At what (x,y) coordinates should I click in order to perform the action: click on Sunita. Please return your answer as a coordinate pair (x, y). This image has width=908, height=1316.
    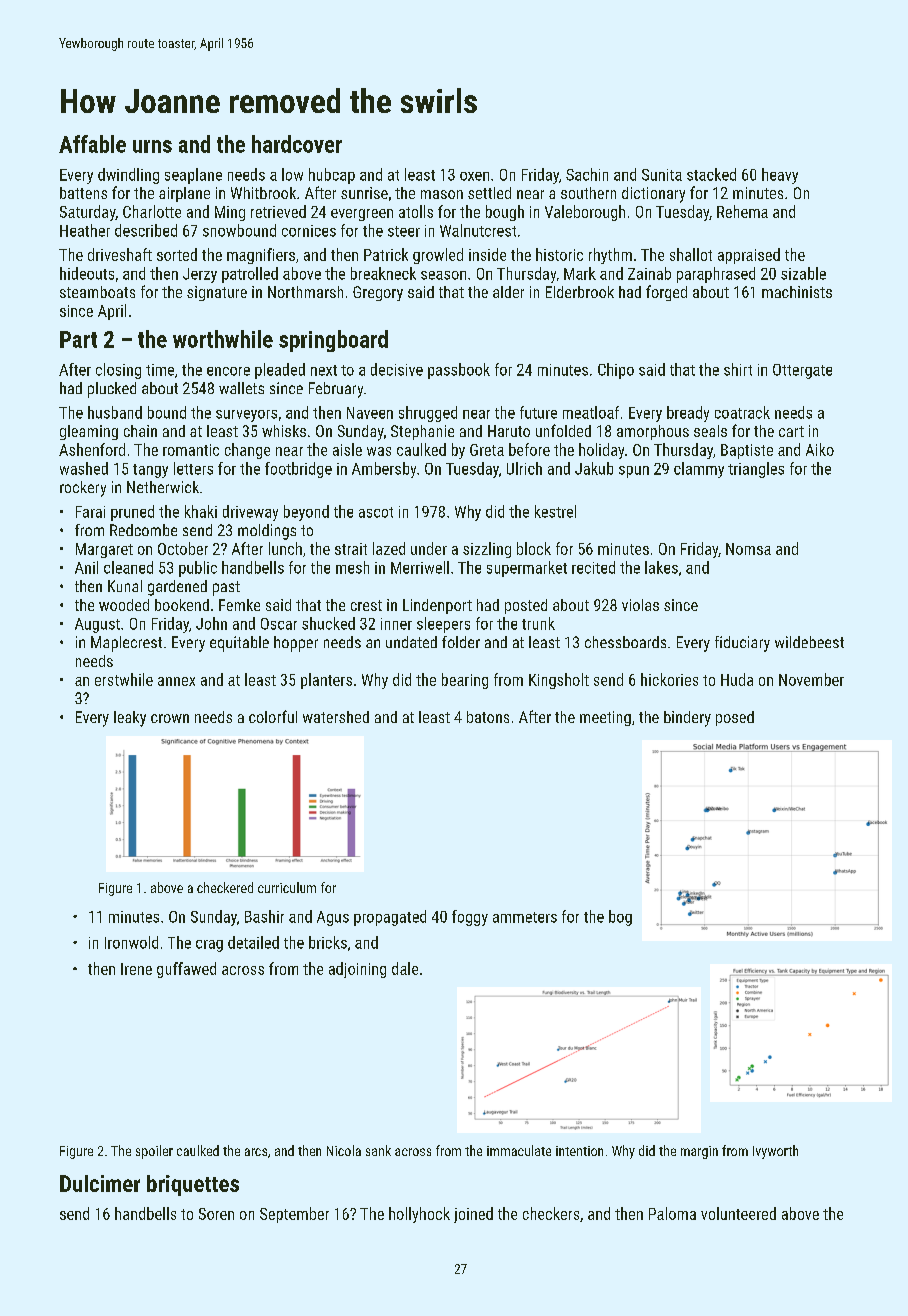
    Looking at the image, I should click on (662, 175).
